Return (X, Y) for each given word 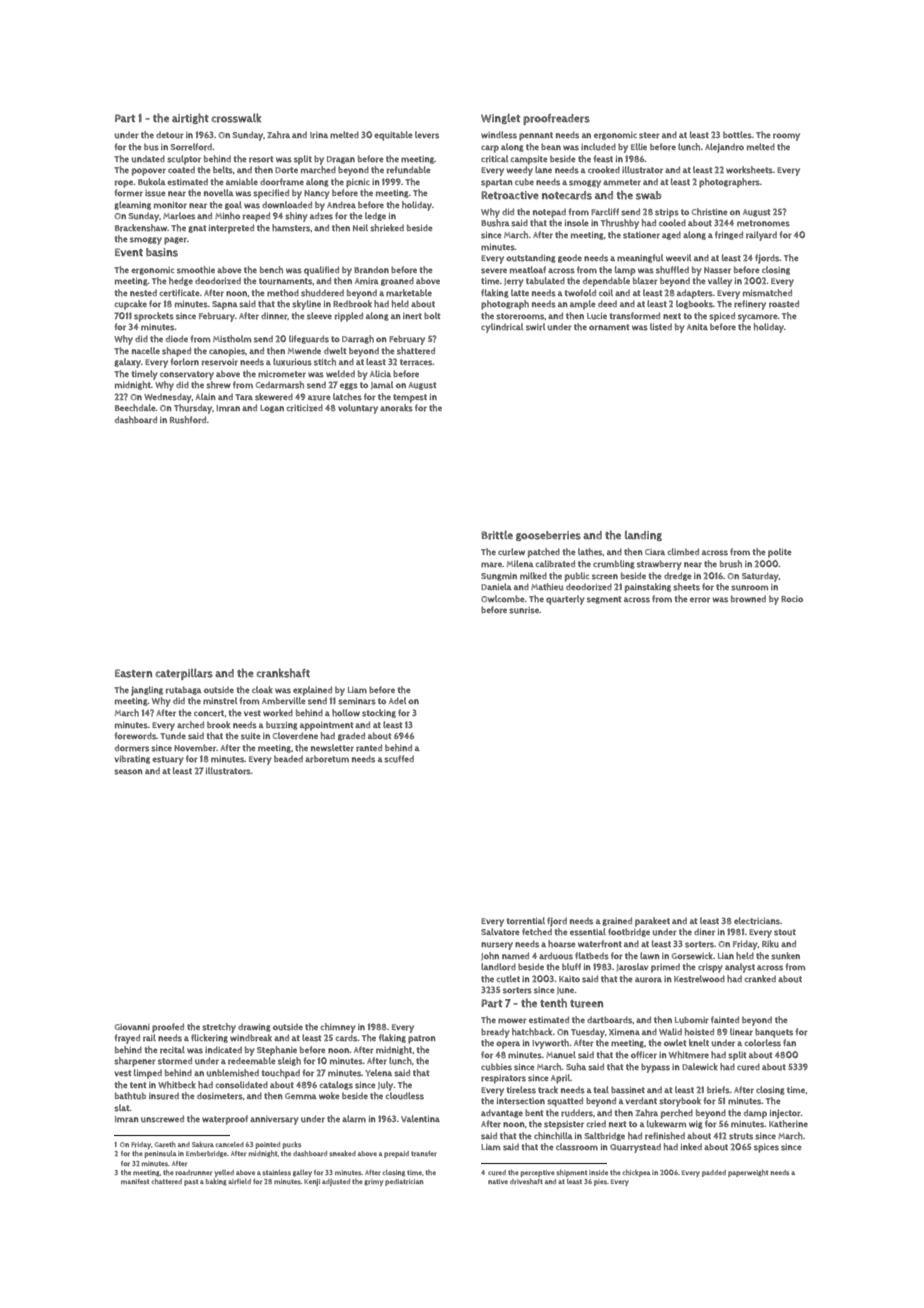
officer (644, 1055)
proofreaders (556, 119)
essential (588, 932)
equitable (393, 136)
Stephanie (277, 1051)
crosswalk (236, 118)
